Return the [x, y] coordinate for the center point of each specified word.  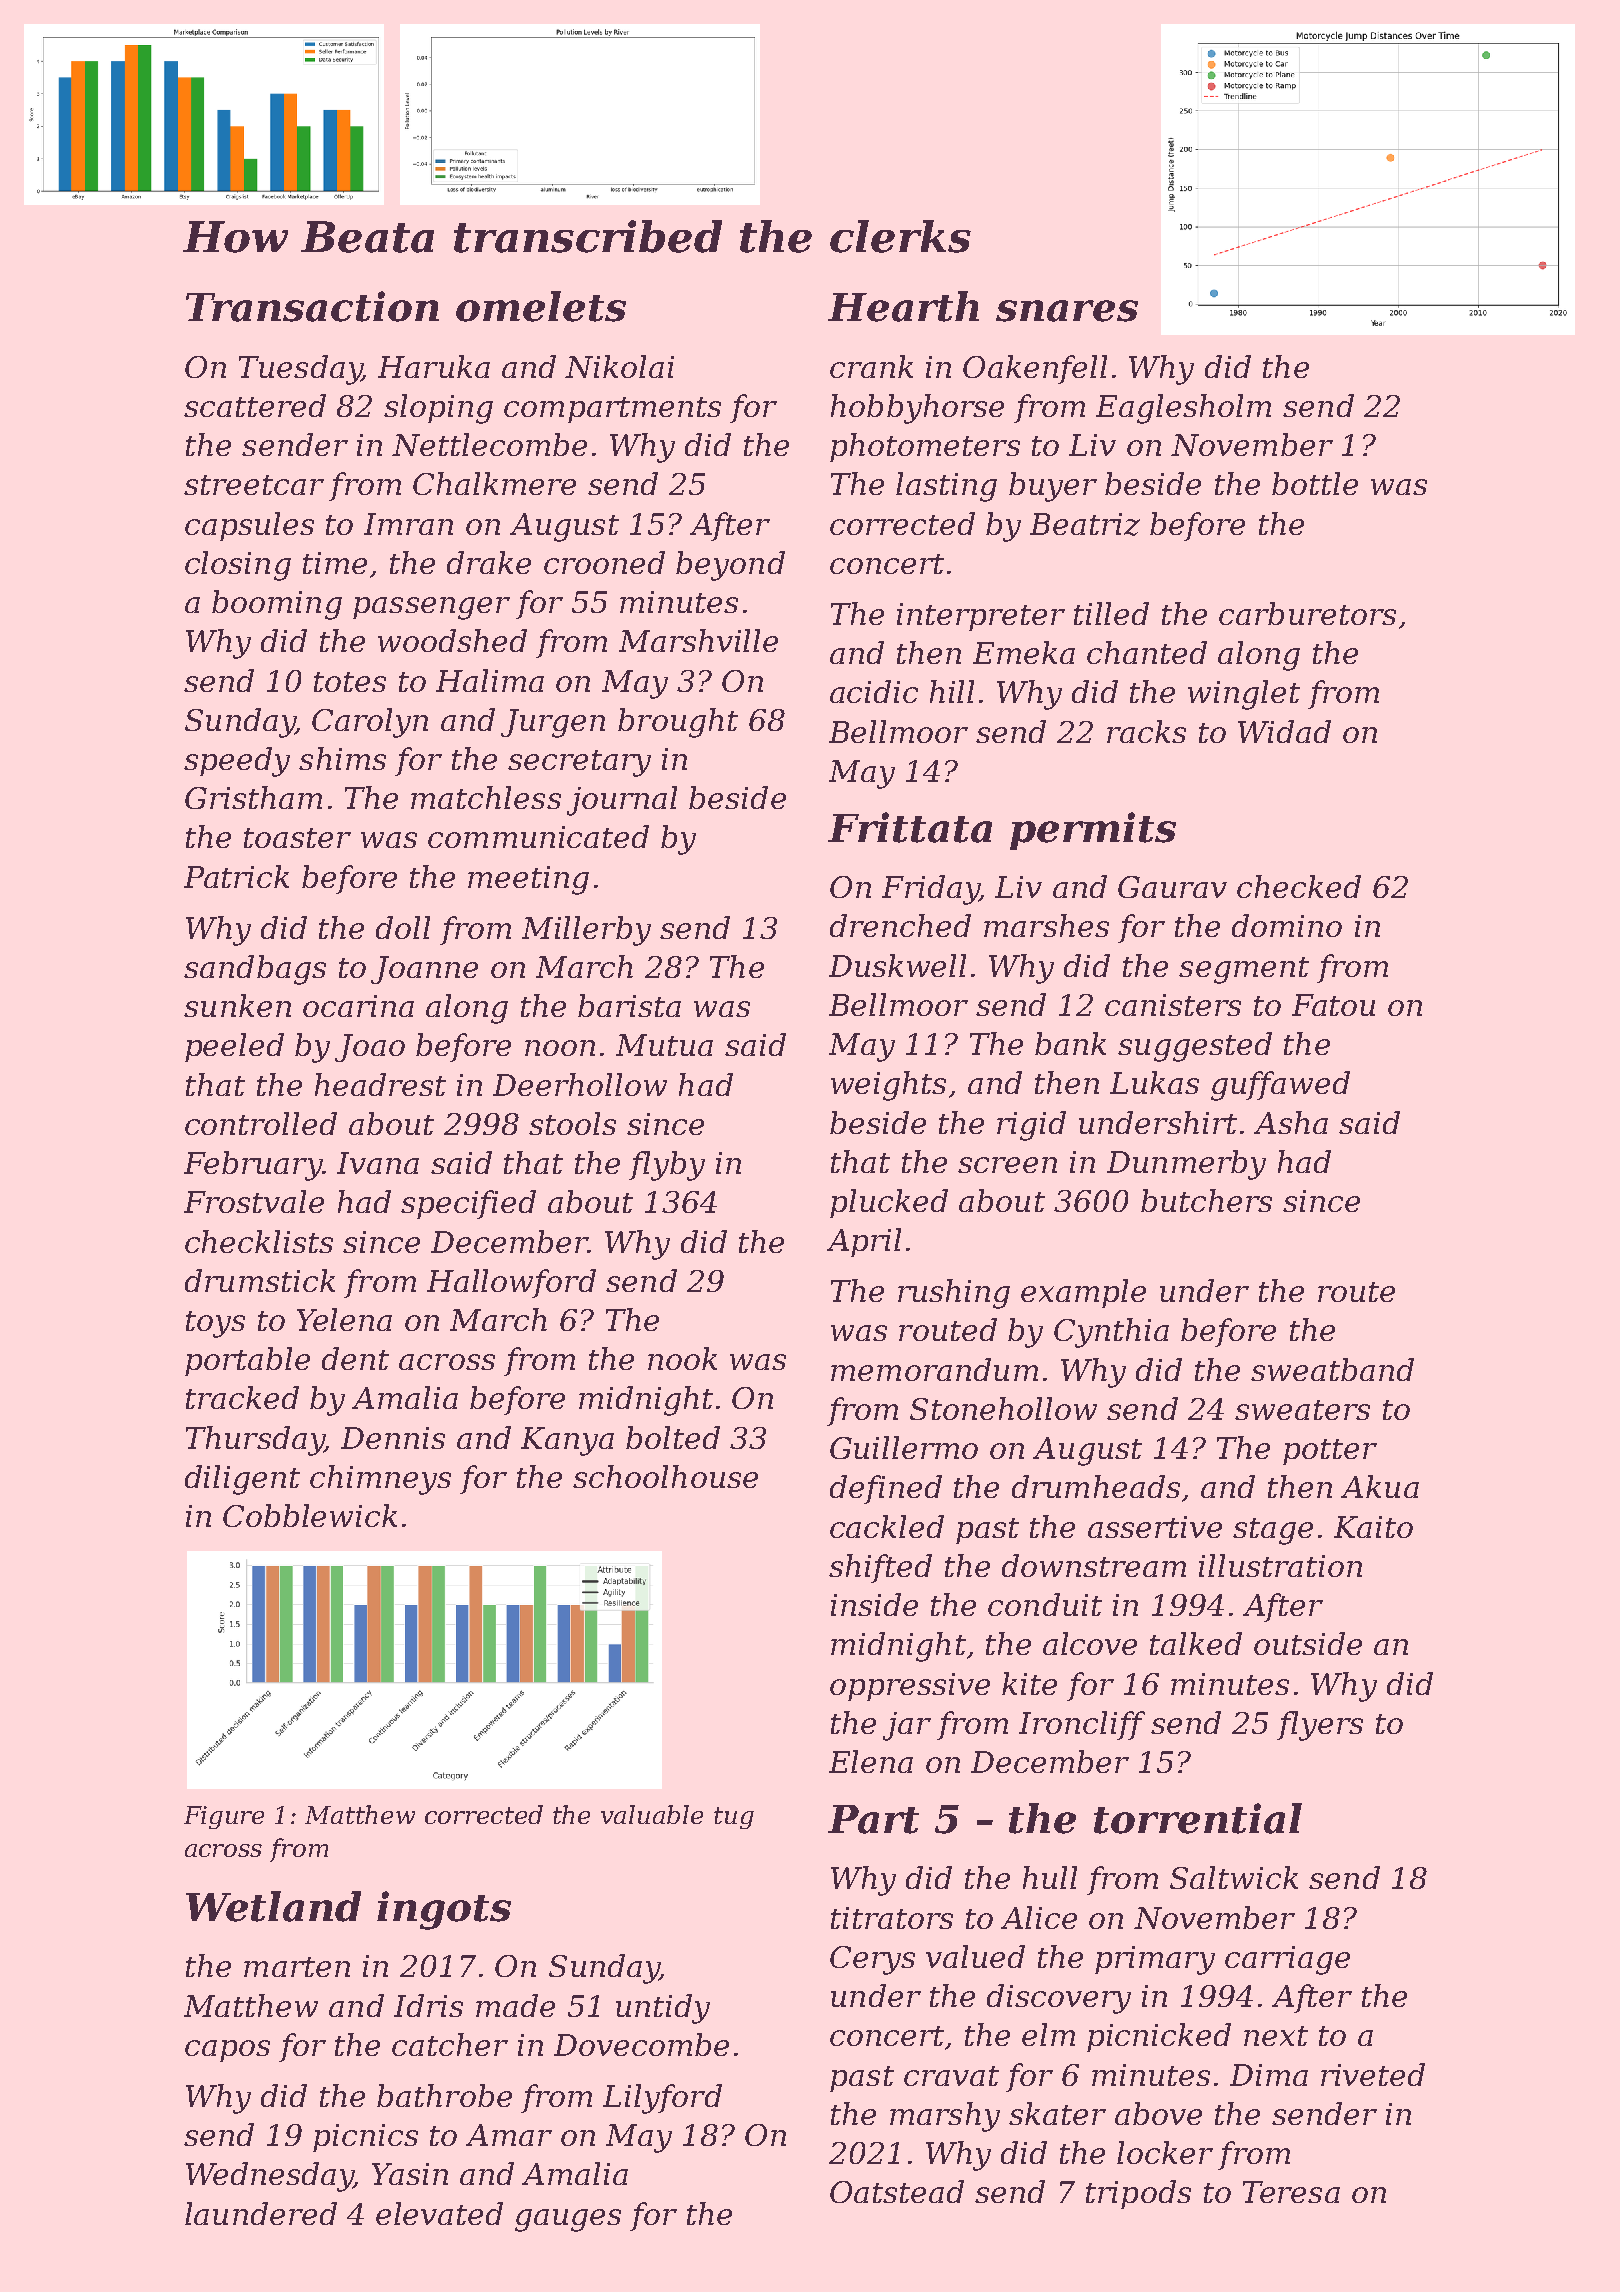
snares [1067, 311]
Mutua [664, 1045]
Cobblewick [310, 1515]
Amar [509, 2135]
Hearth [903, 306]
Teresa [1291, 2192]
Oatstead [897, 2191]
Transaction [312, 306]
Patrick [236, 876]
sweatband [1332, 1369]
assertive [1155, 1527]
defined [886, 1489]
